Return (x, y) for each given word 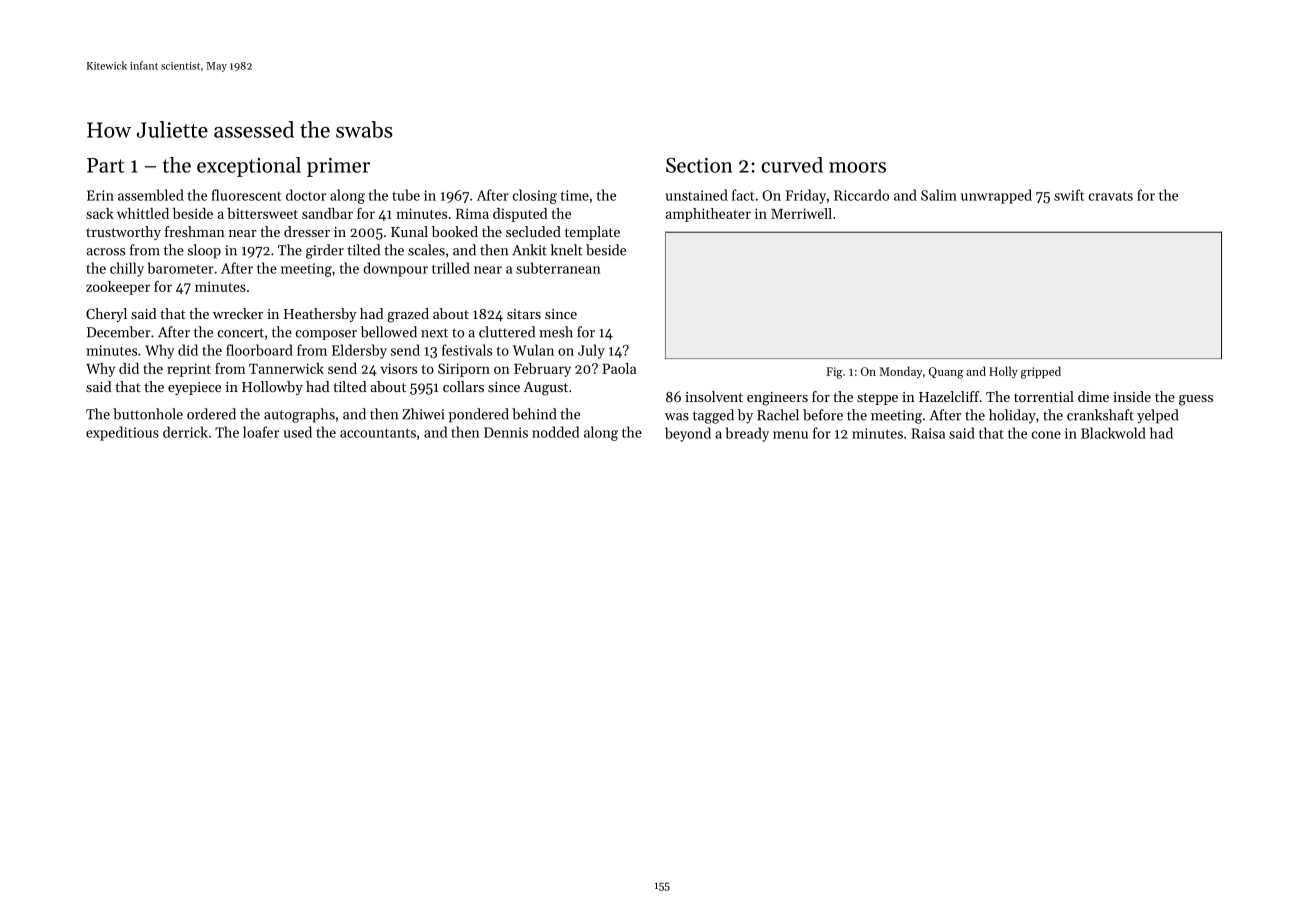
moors (857, 167)
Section (699, 165)
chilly (127, 269)
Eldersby (359, 351)
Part (106, 165)
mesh (556, 332)
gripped (1041, 372)
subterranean (558, 268)
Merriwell (801, 213)
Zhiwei (423, 414)
